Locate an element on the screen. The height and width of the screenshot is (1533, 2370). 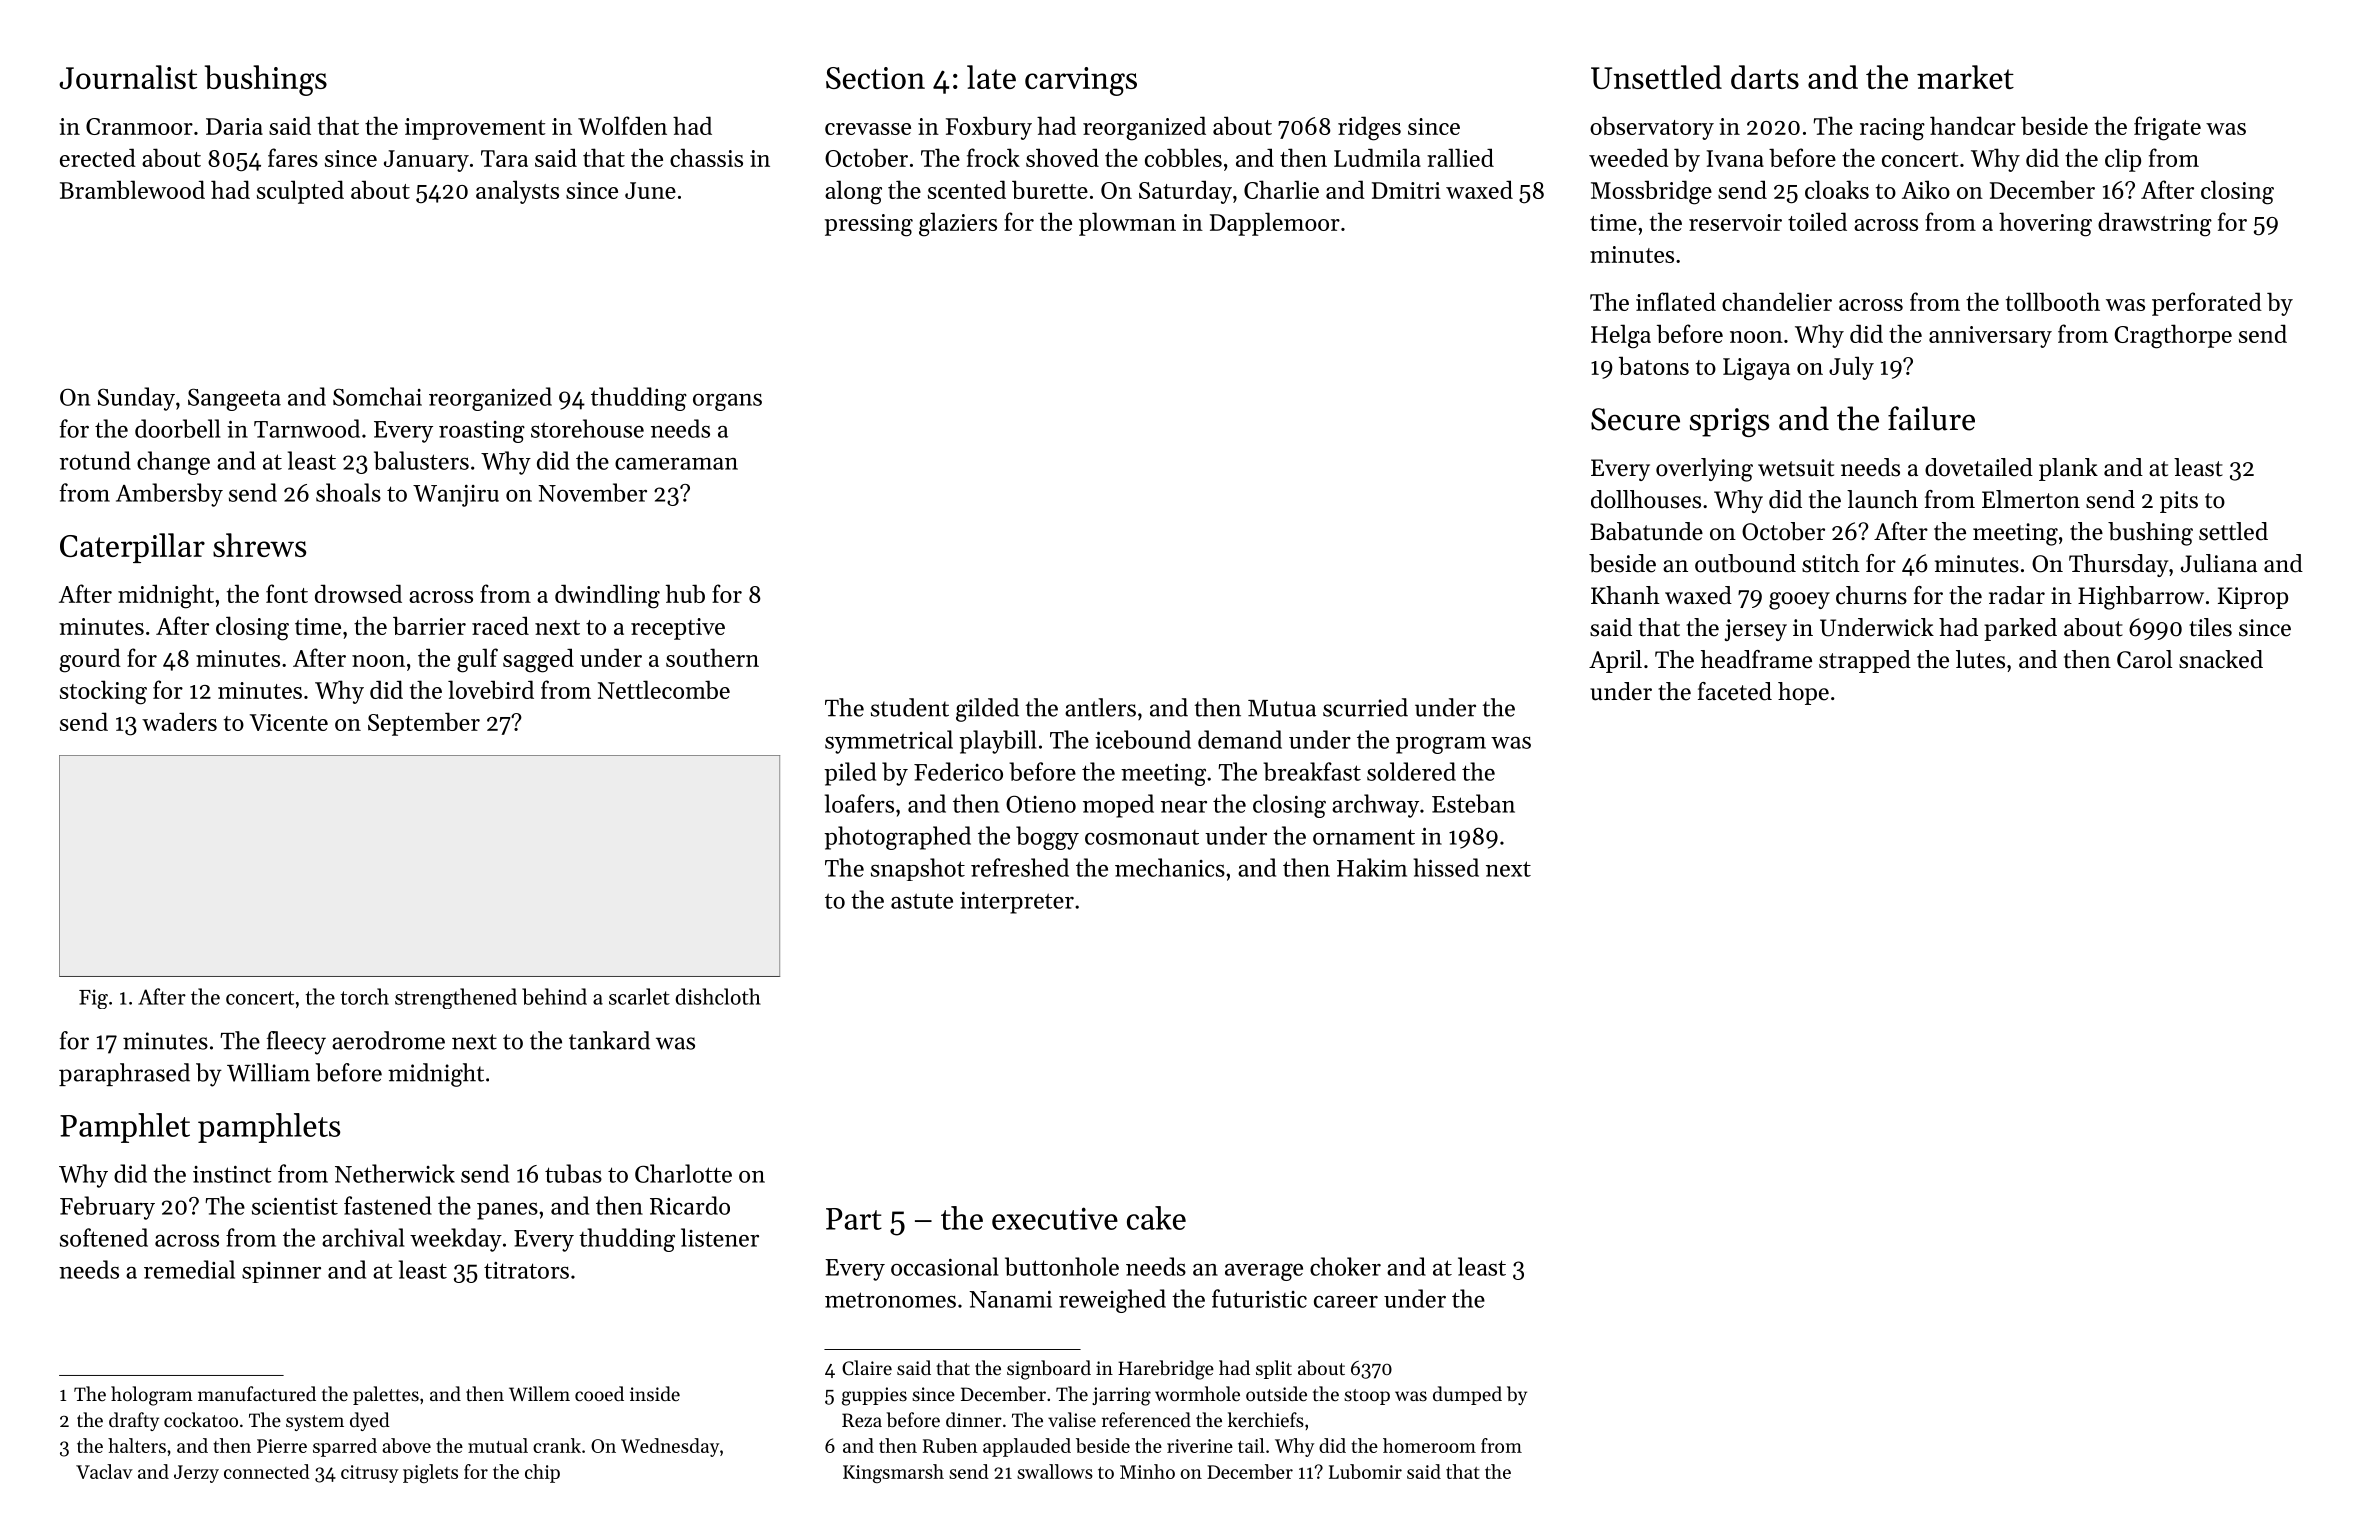
Kiprop is located at coordinates (2253, 598).
